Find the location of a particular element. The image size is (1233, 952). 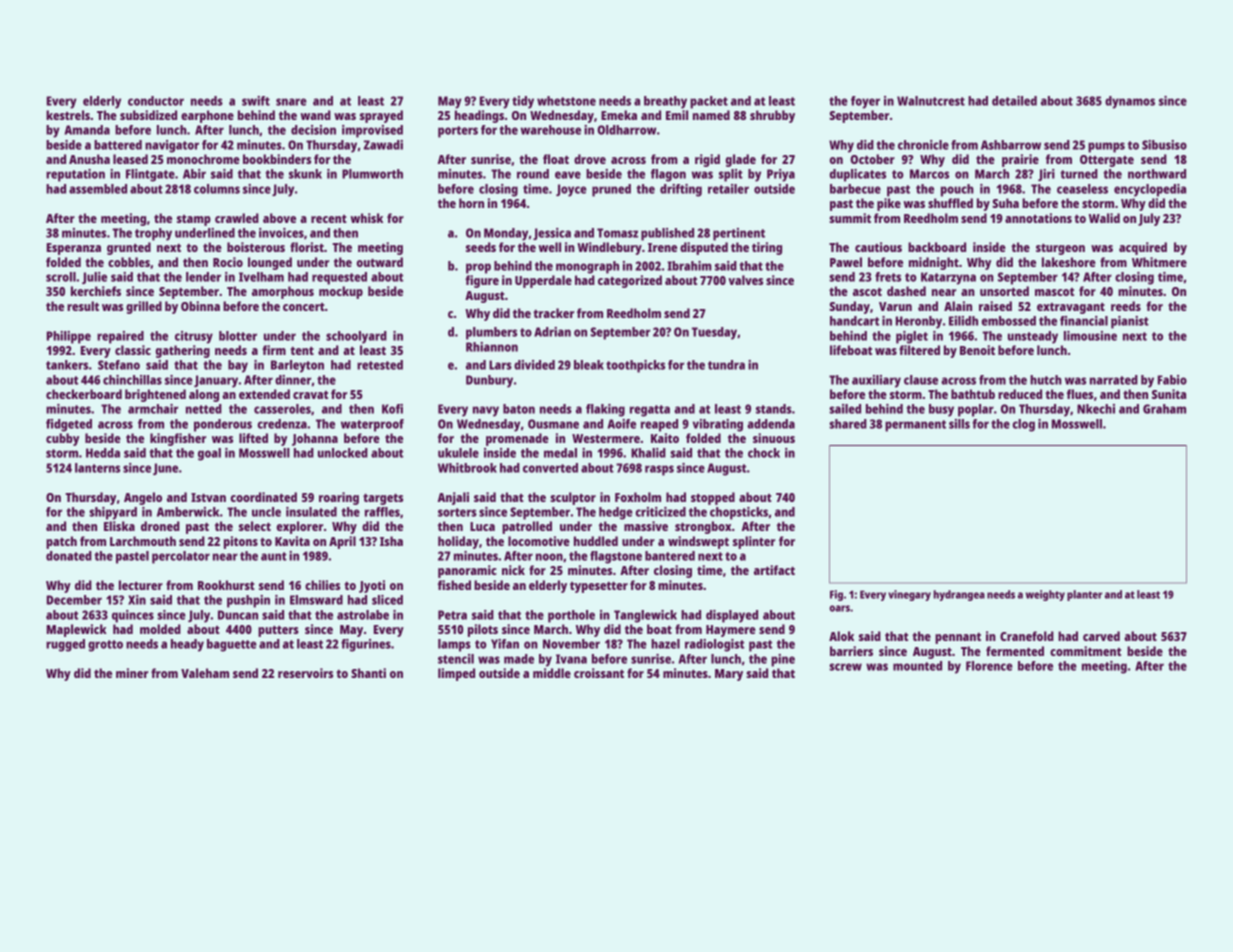

packet is located at coordinates (709, 102).
